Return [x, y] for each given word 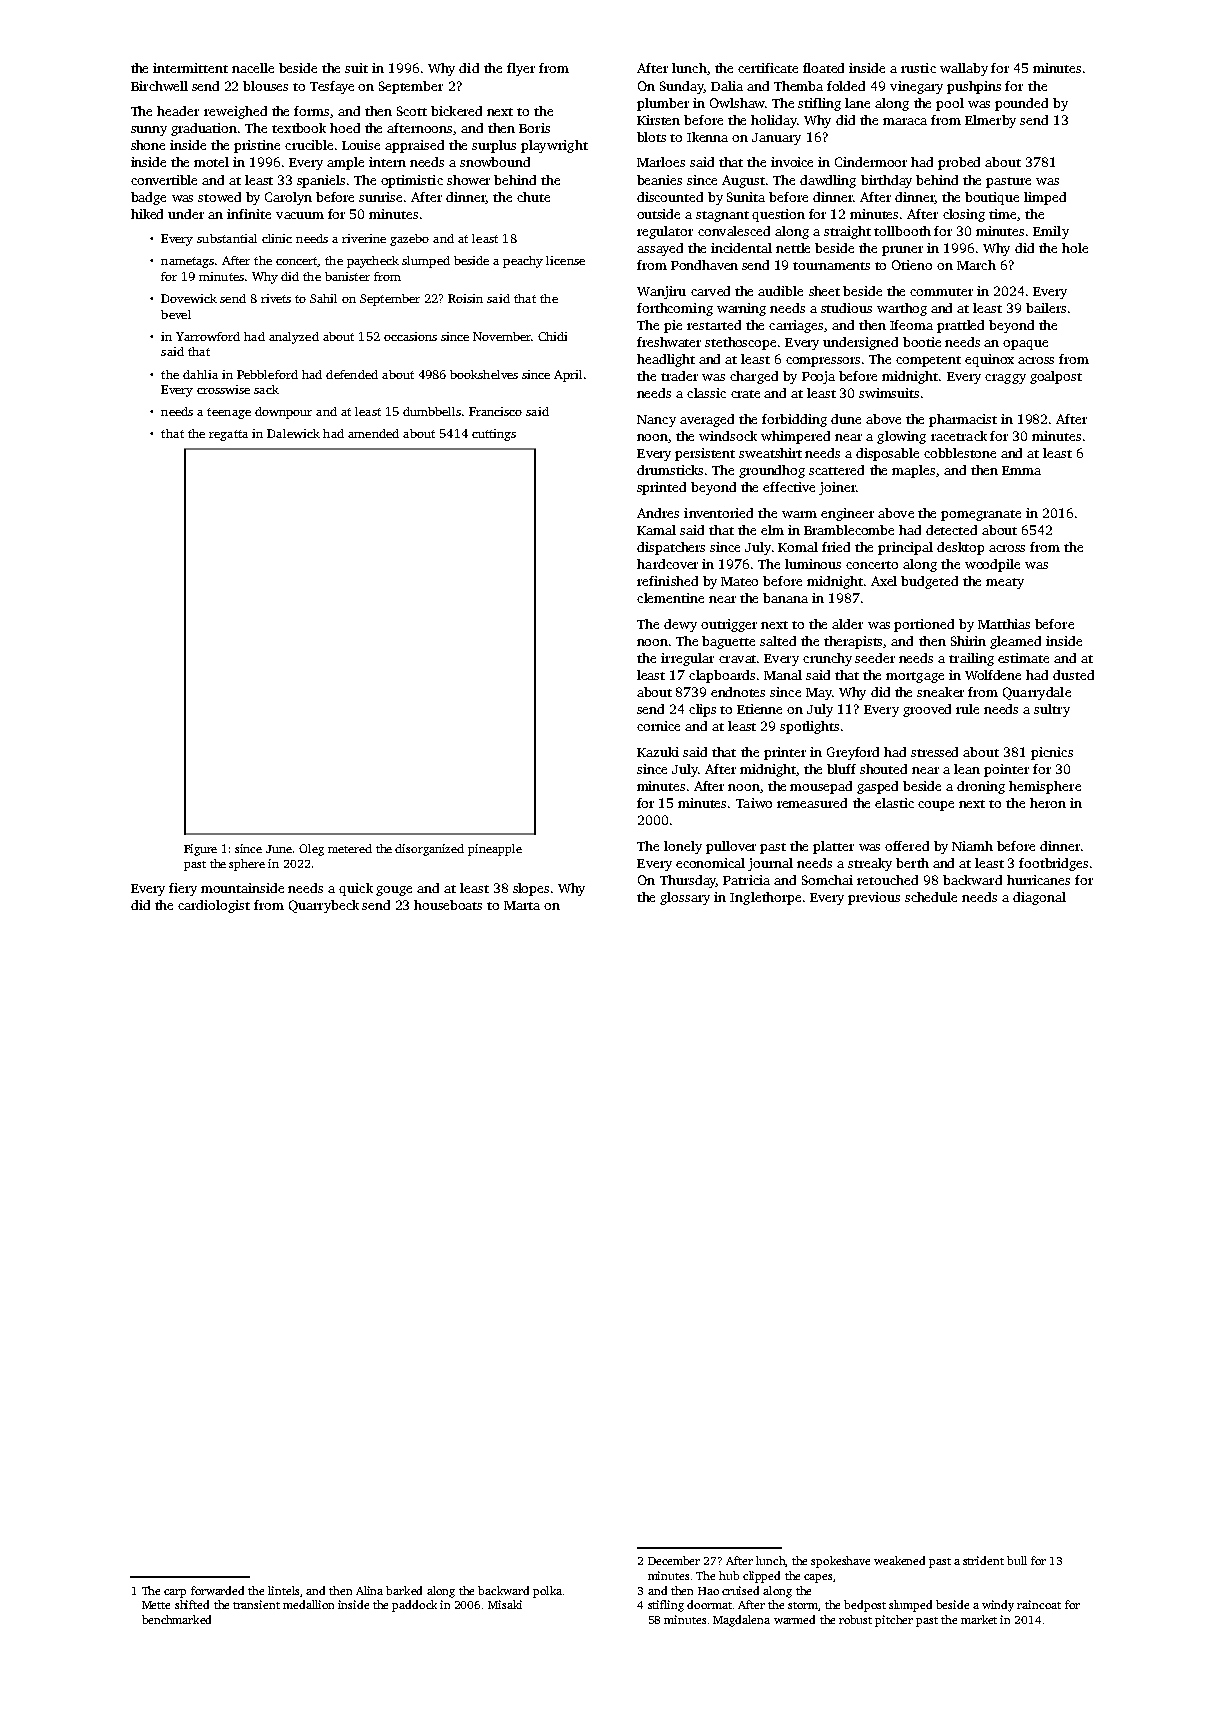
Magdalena [741, 1621]
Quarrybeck [324, 906]
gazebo [409, 240]
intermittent [190, 68]
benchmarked [176, 1619]
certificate [768, 68]
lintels [283, 1590]
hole [1075, 248]
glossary [685, 898]
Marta [522, 905]
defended [352, 374]
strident [983, 1560]
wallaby [964, 69]
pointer [1006, 770]
